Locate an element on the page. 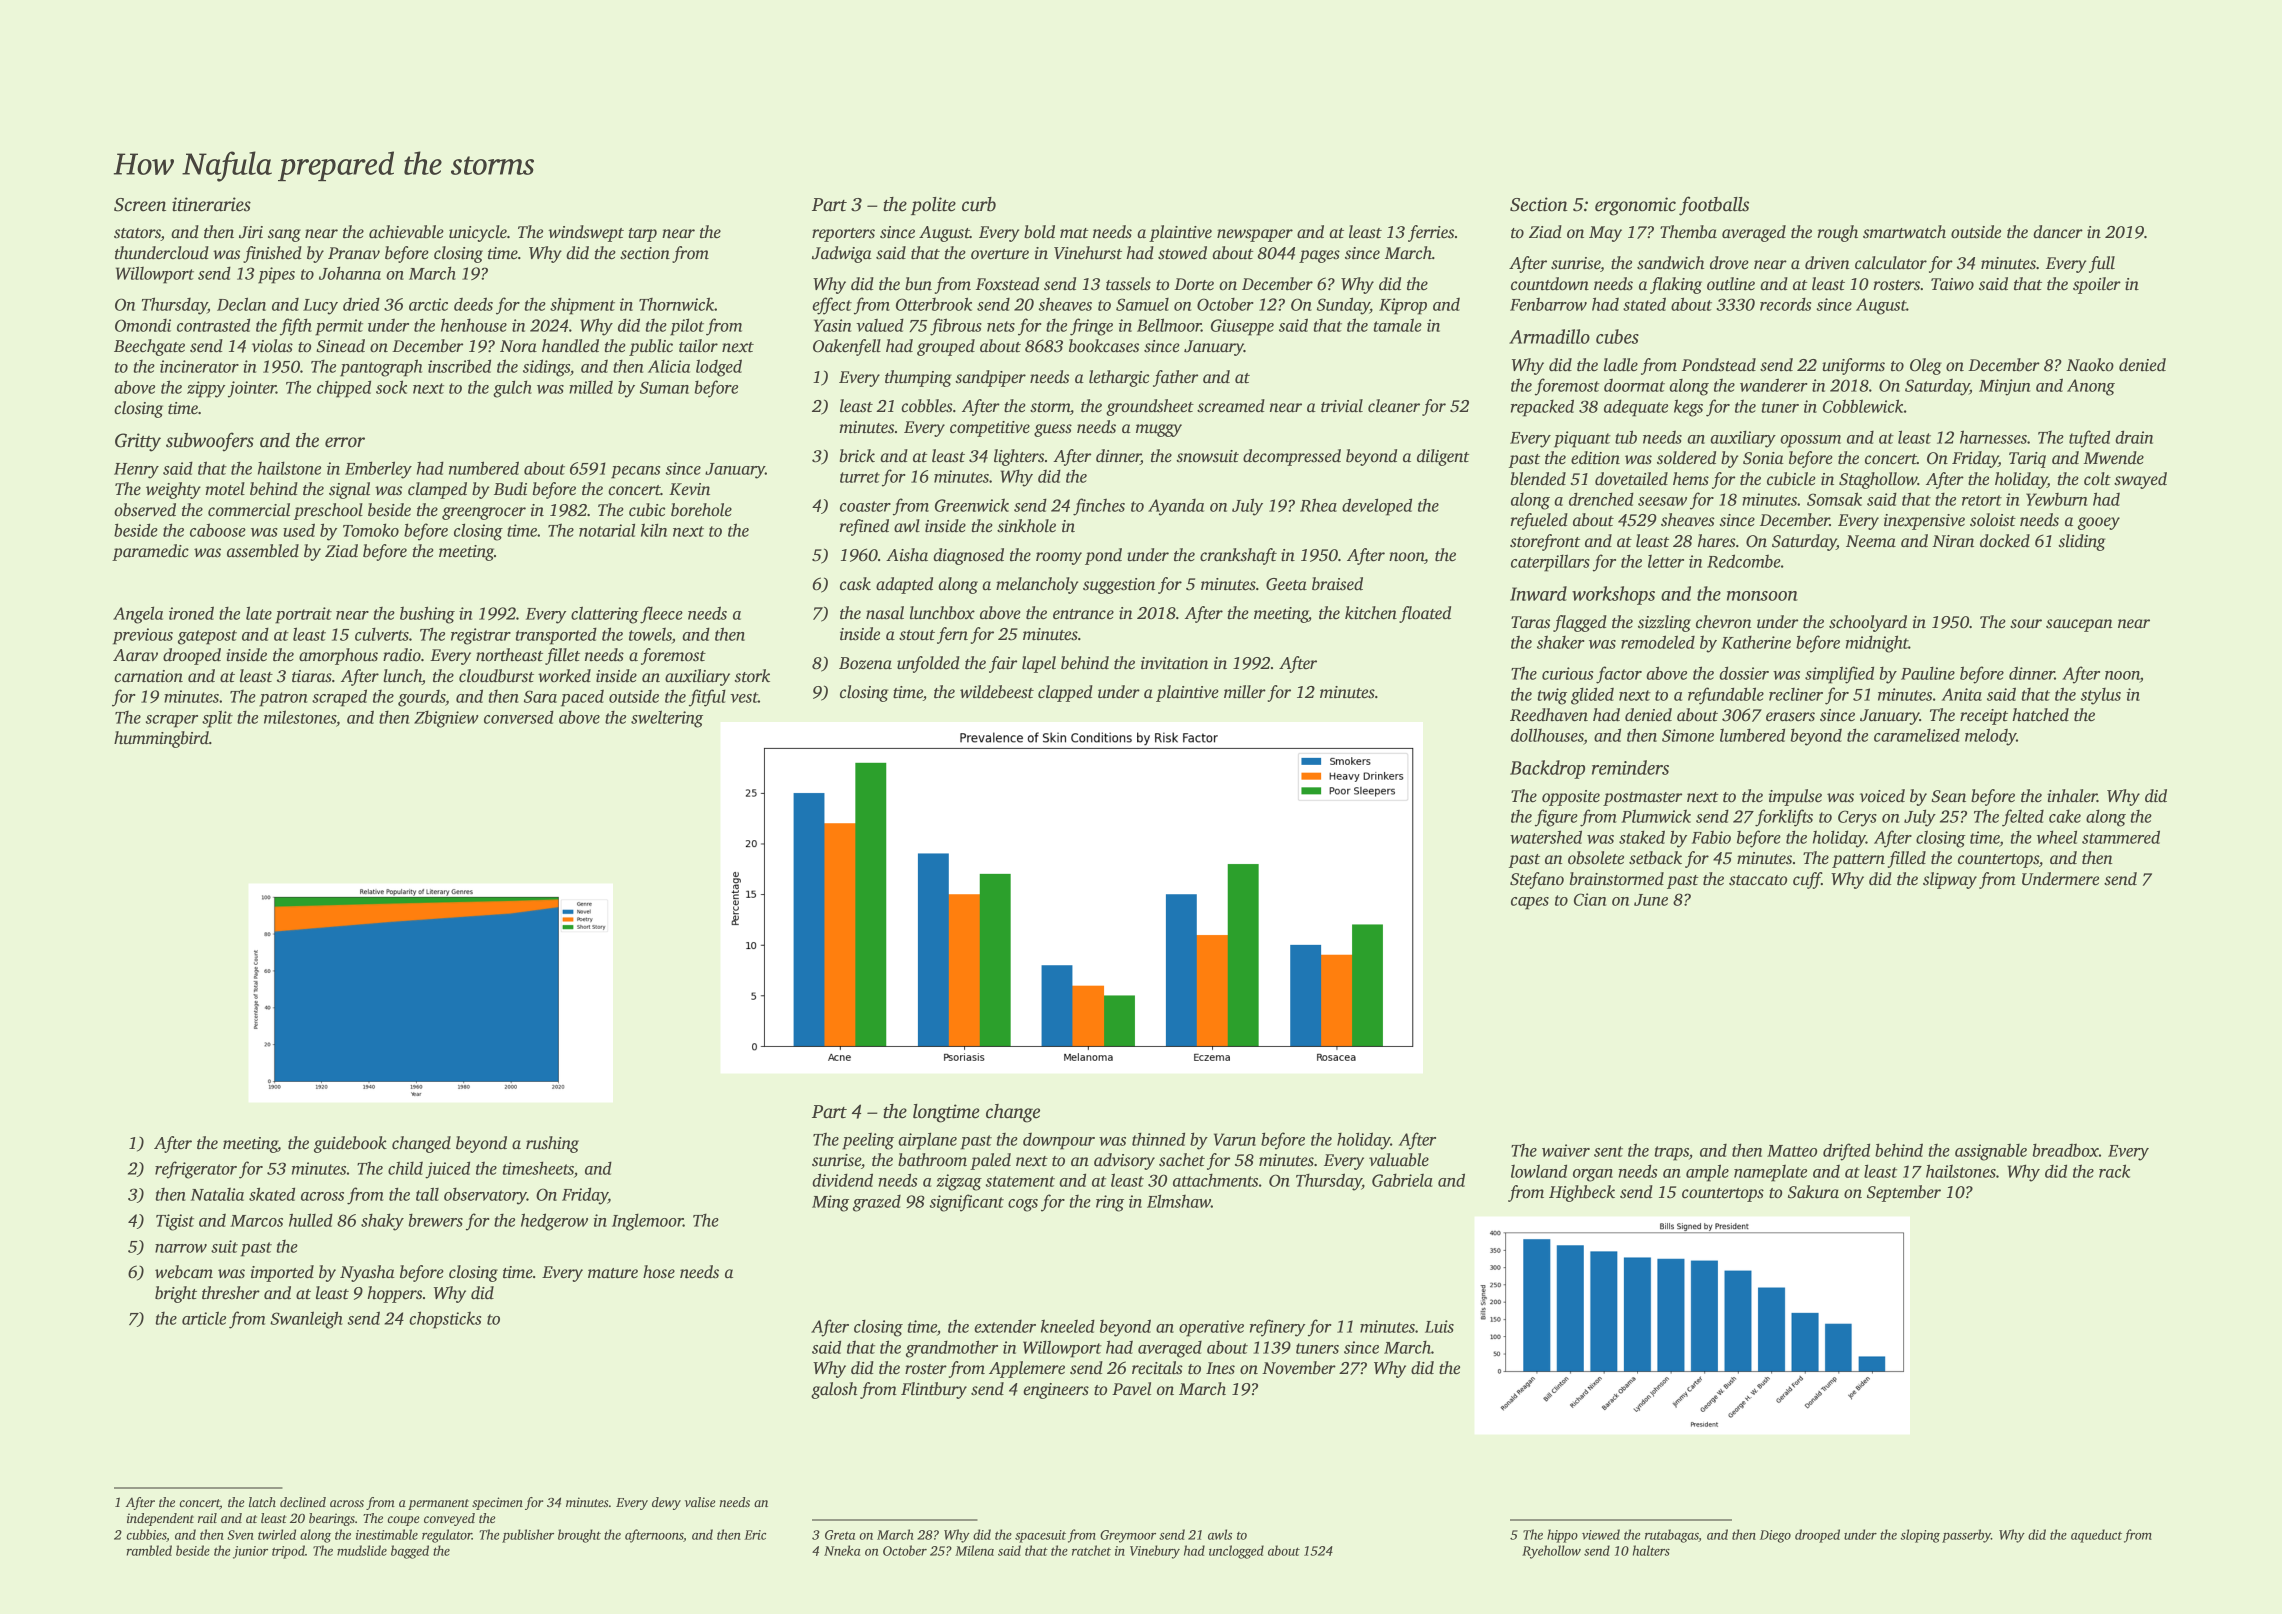 The width and height of the image is (2282, 1614). ergonomic is located at coordinates (1635, 206).
